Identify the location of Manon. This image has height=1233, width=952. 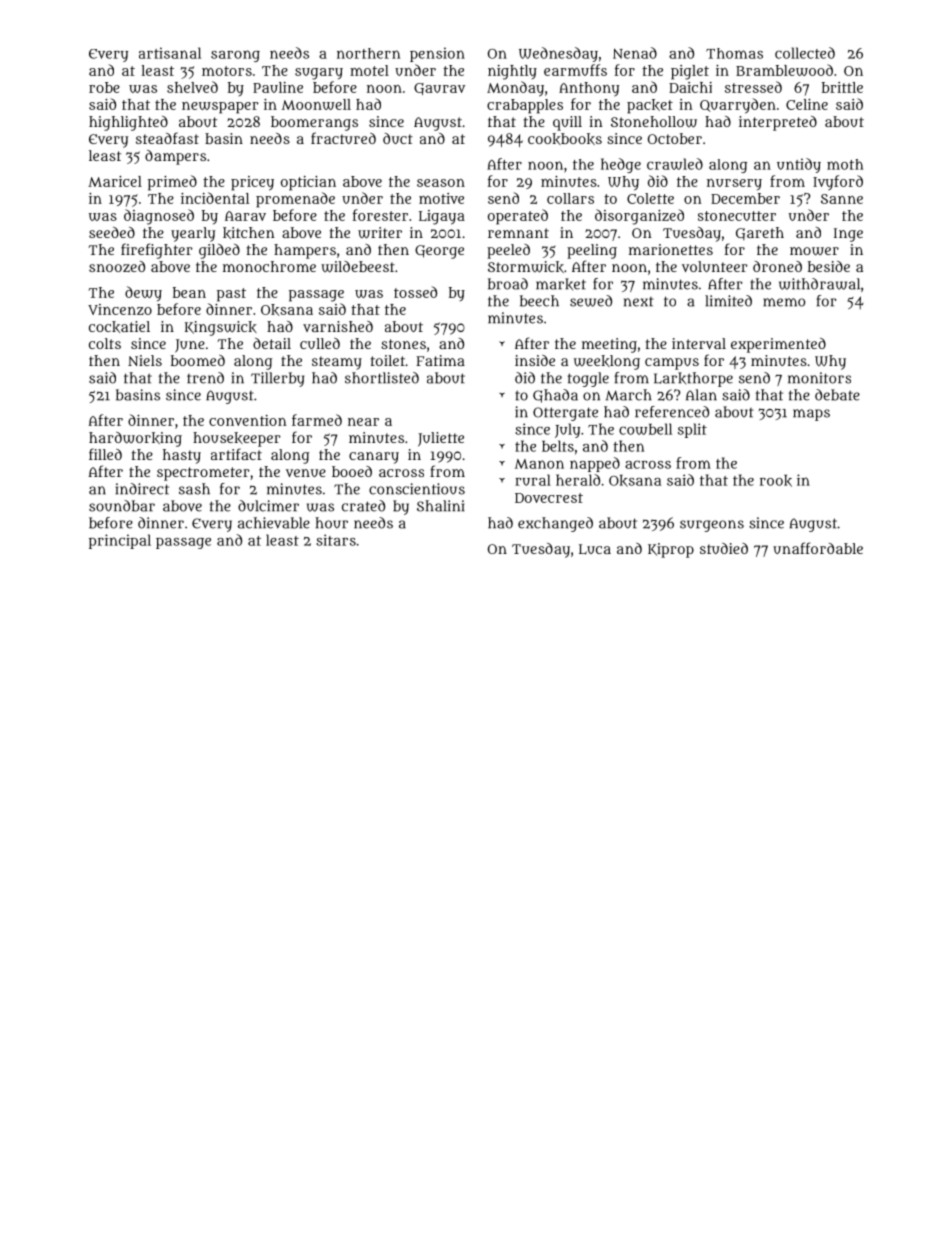
(539, 464).
